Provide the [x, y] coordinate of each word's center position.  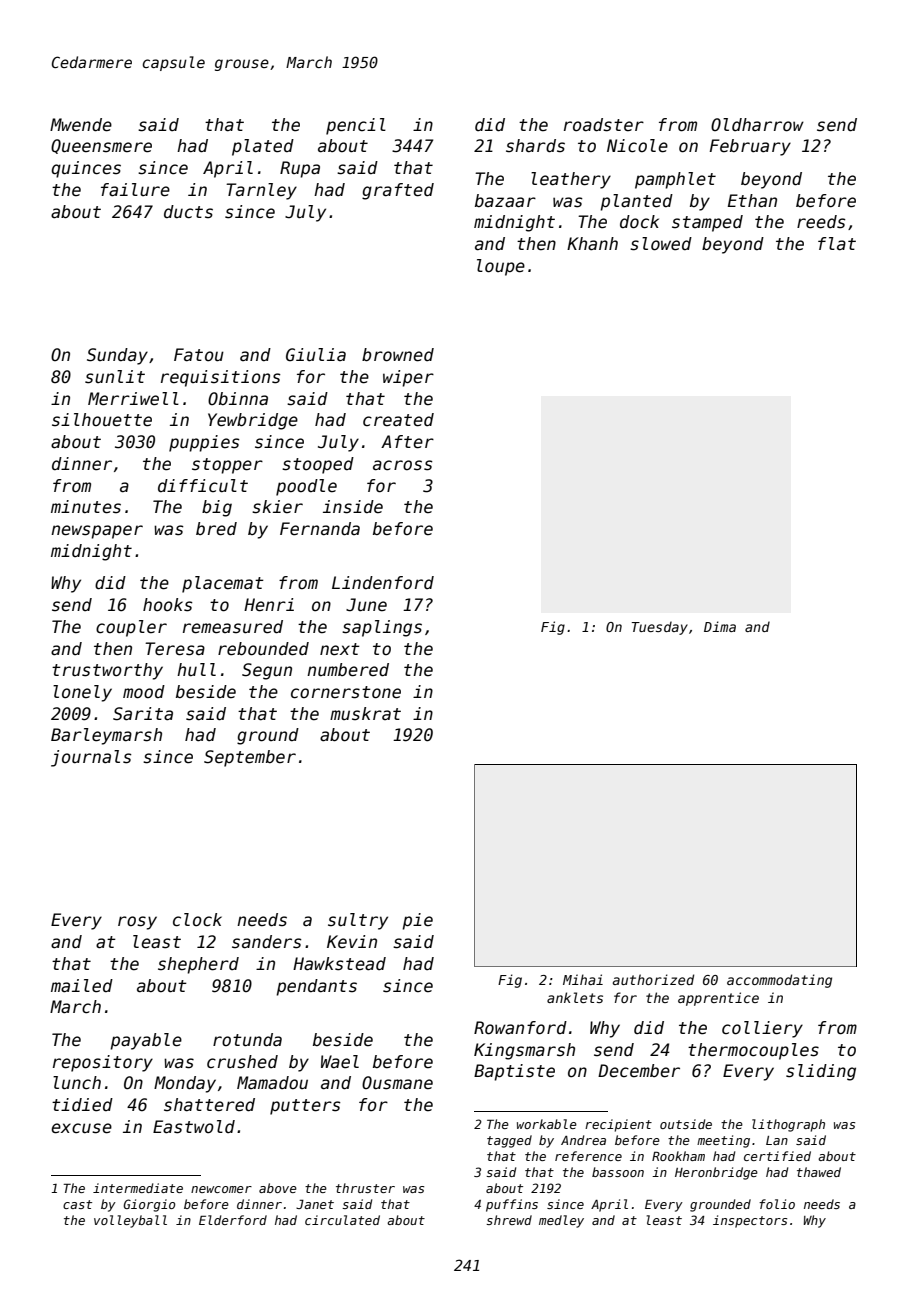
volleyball [130, 1221]
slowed [661, 244]
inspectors [750, 1221]
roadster [604, 125]
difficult [203, 486]
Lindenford [383, 583]
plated [263, 147]
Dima [720, 626]
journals [91, 758]
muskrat [365, 714]
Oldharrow [757, 125]
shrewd [509, 1220]
